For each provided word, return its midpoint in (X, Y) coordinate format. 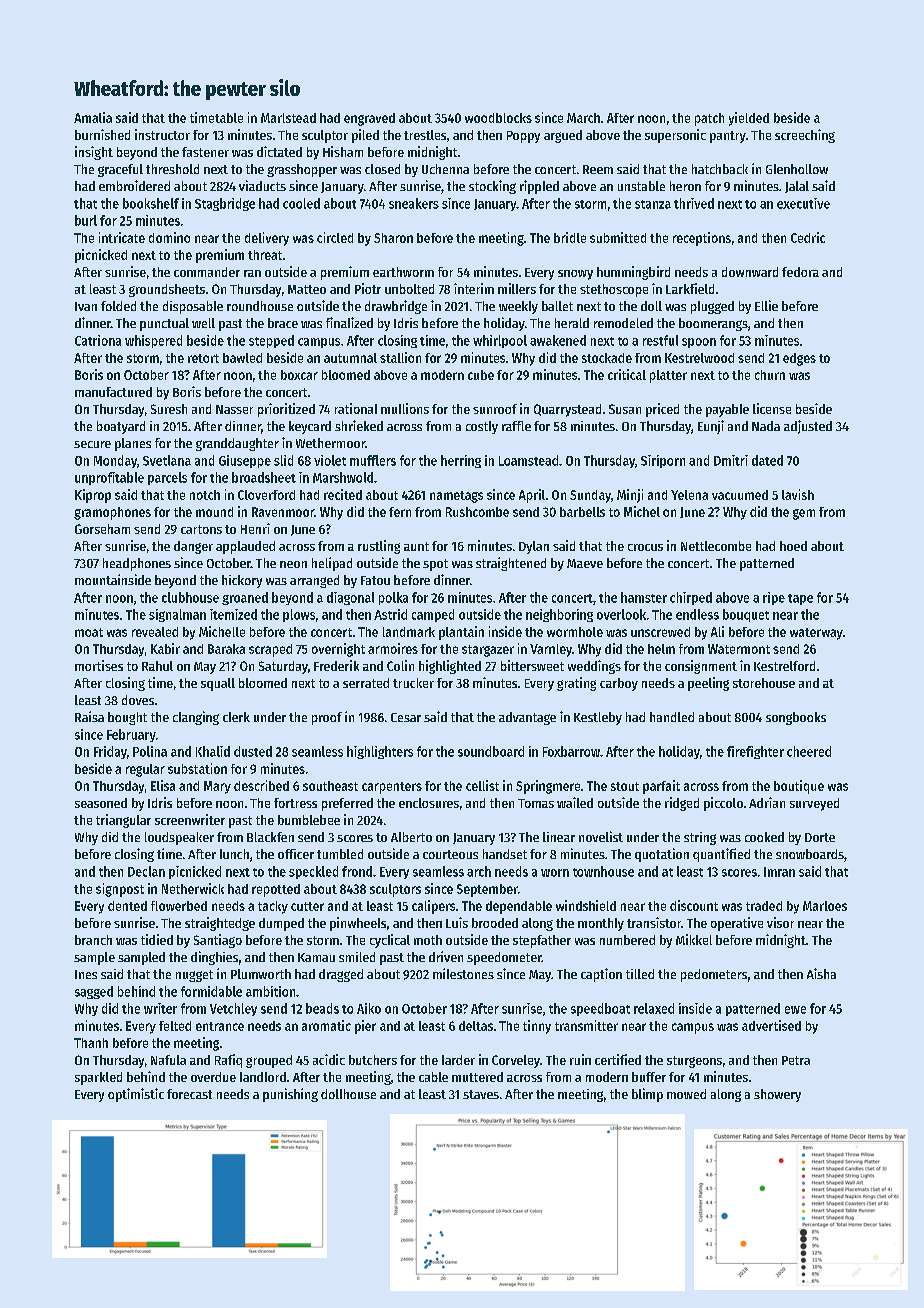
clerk (236, 717)
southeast (330, 786)
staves (481, 1094)
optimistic (136, 1095)
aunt (416, 546)
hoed (793, 546)
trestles (425, 135)
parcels (167, 478)
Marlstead (288, 118)
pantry (728, 137)
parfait (661, 787)
